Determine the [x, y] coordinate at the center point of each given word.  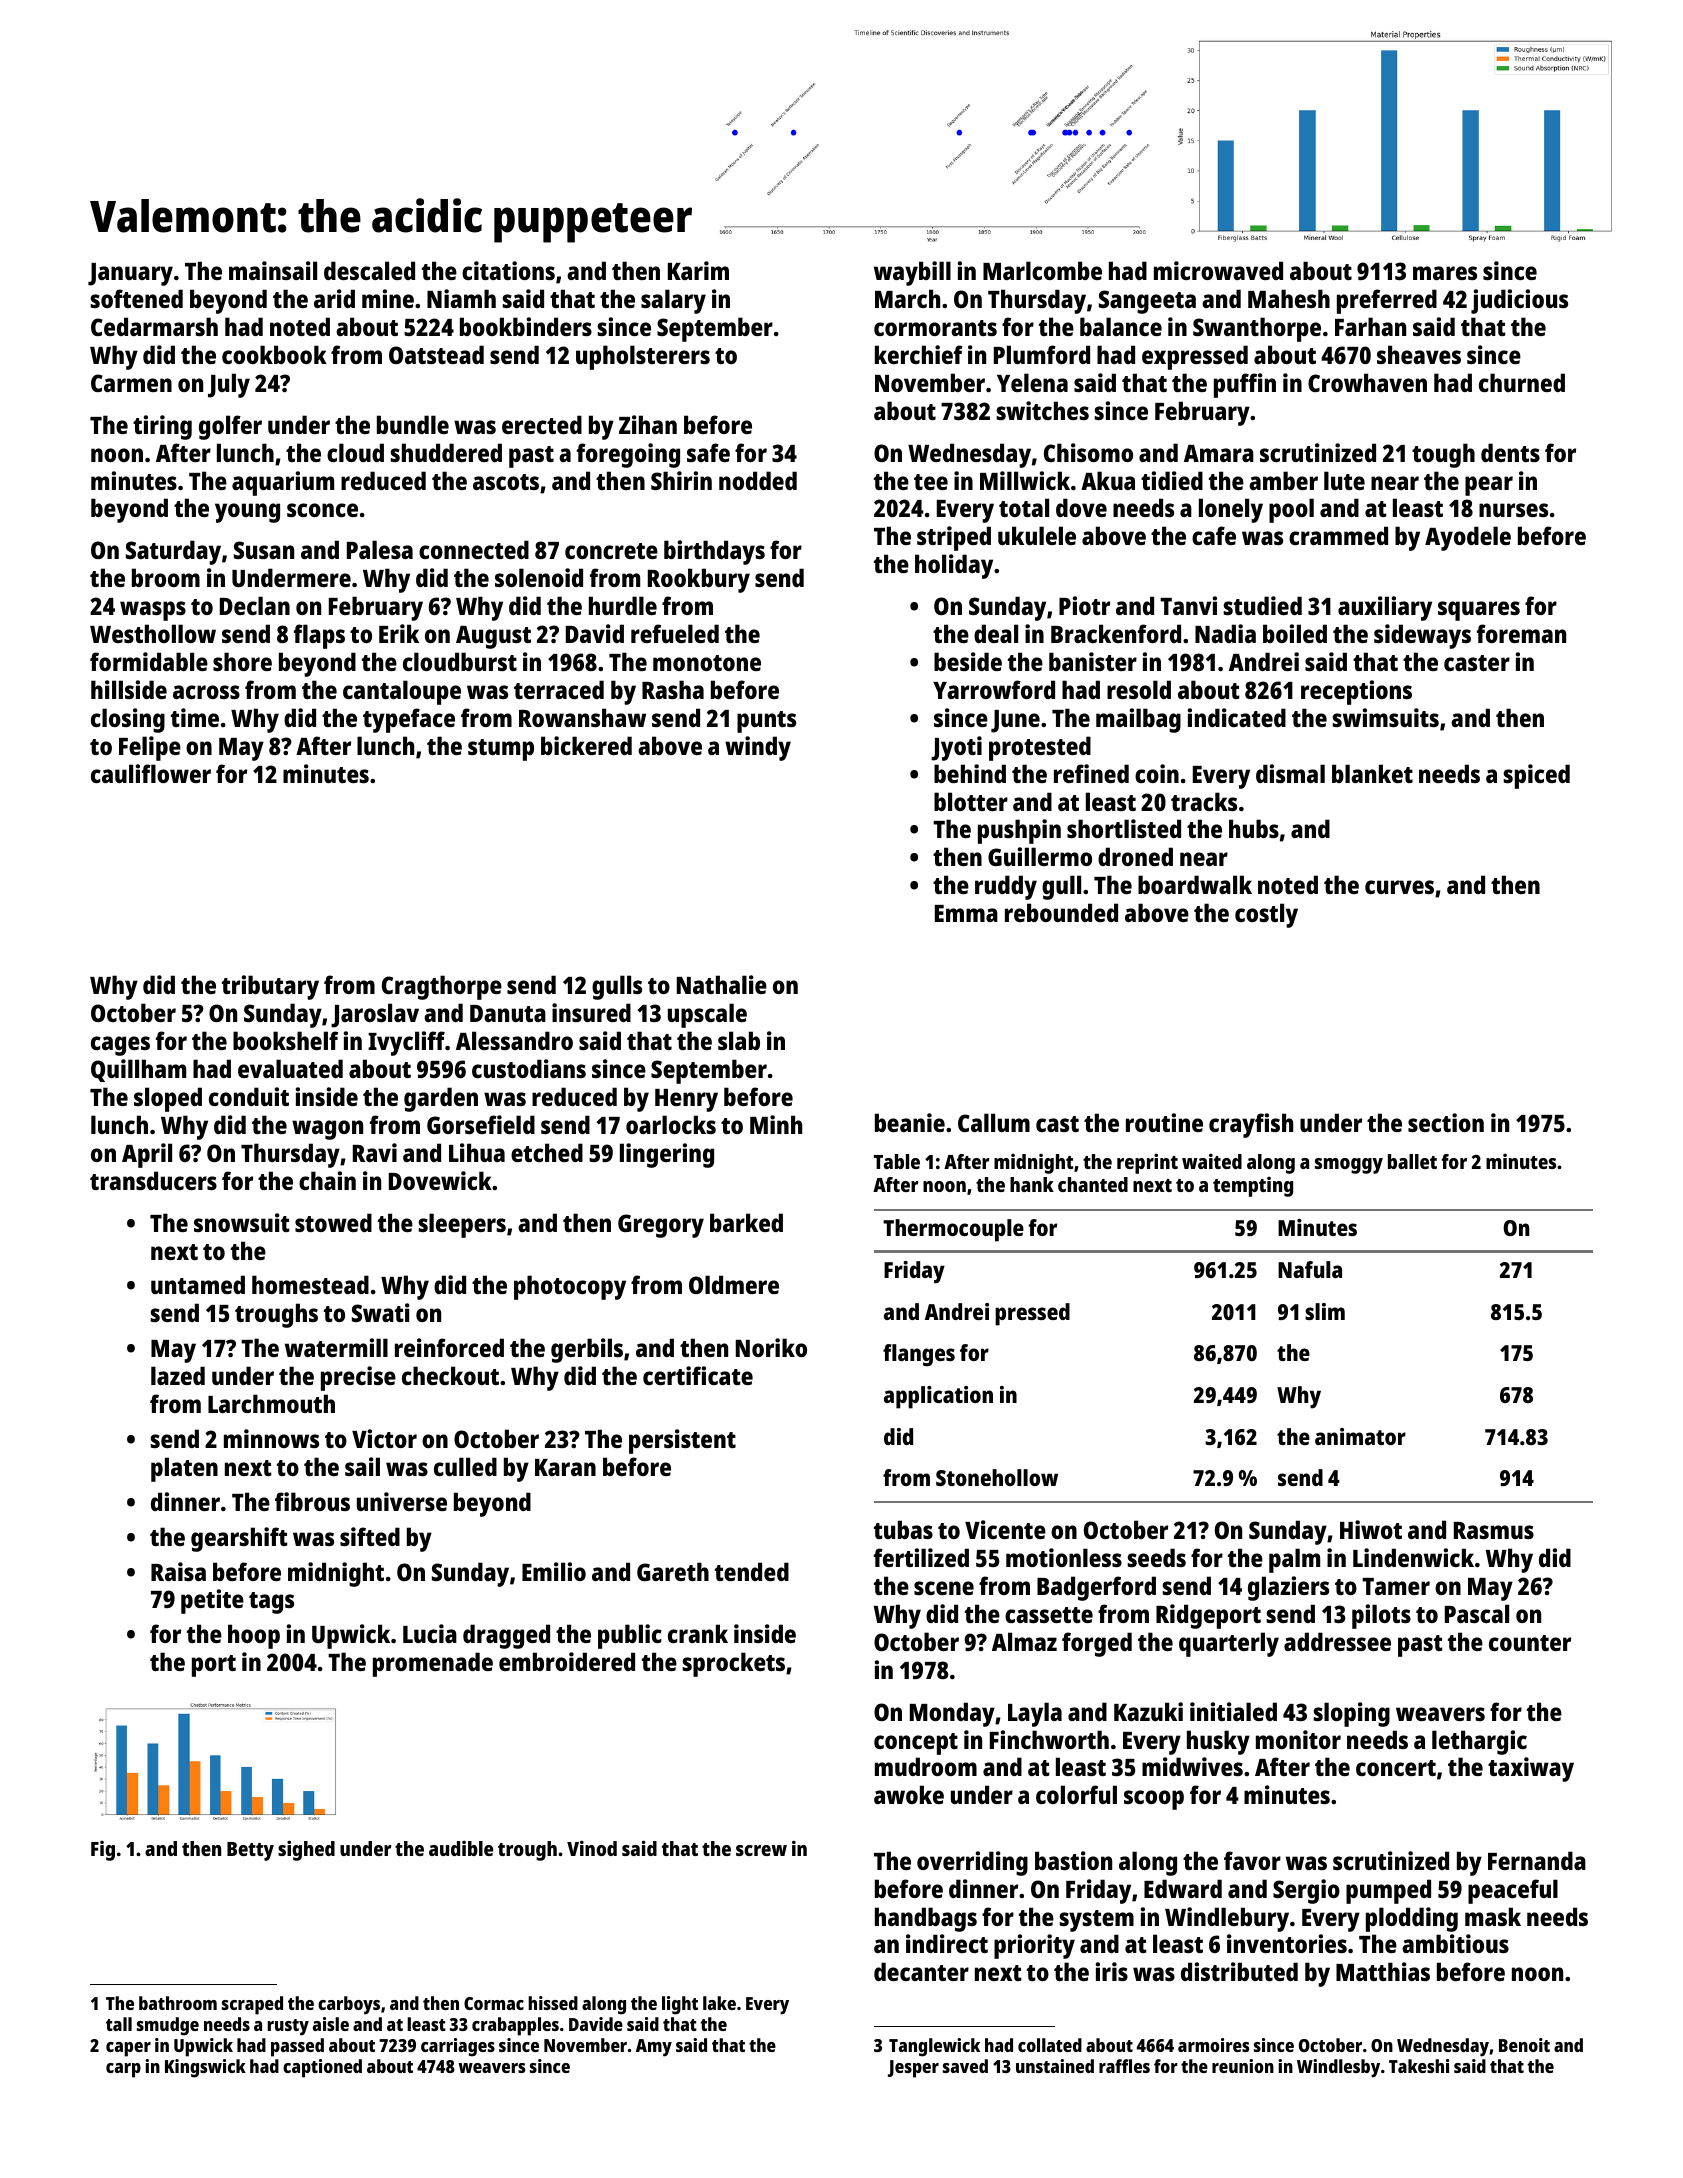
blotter [971, 801]
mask [1493, 1916]
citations [508, 270]
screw [761, 1850]
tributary [270, 987]
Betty [250, 1851]
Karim [698, 270]
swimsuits [1385, 717]
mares [1445, 273]
